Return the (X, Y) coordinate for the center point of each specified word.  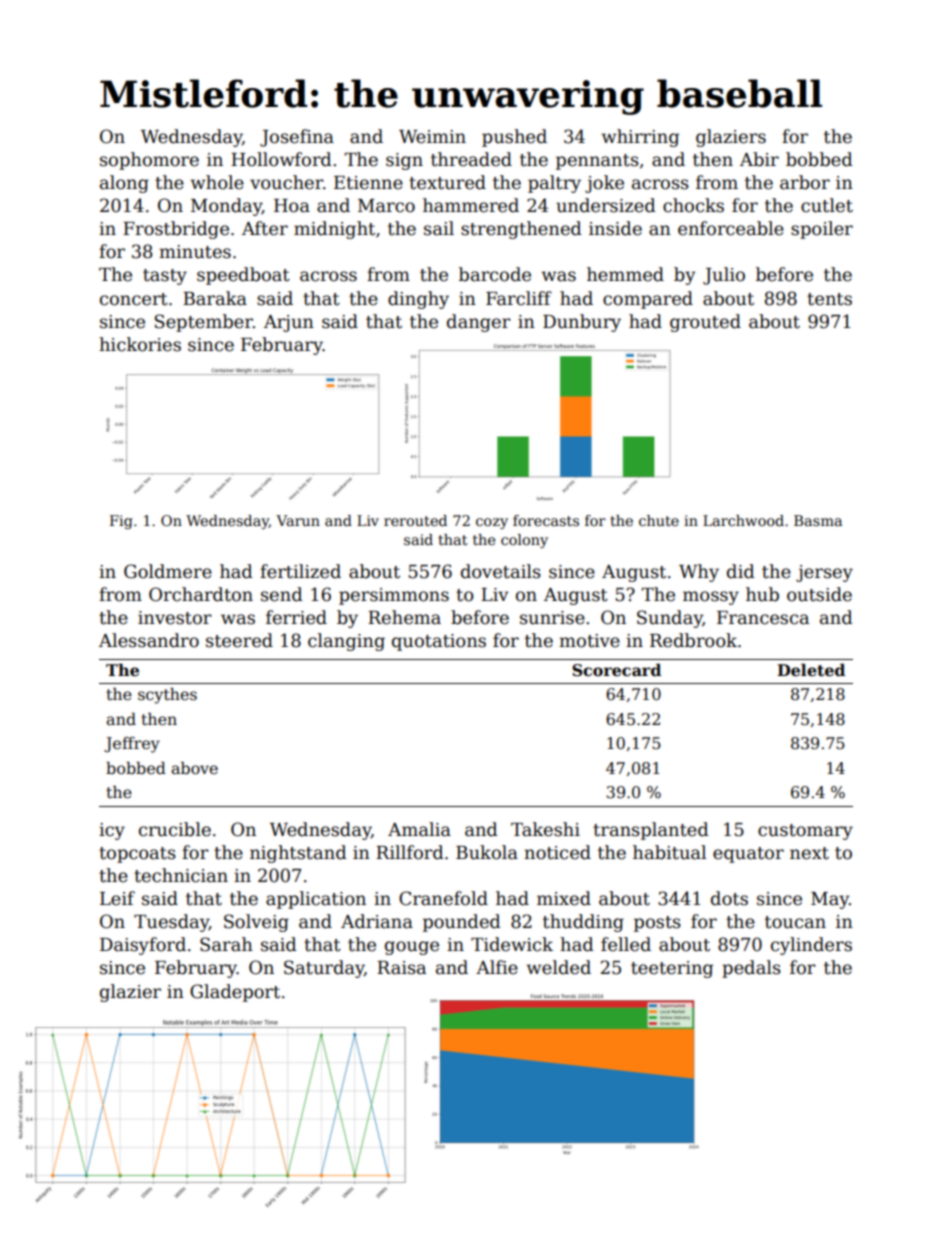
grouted (705, 323)
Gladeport (235, 993)
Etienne (368, 183)
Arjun (289, 323)
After (265, 228)
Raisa (401, 968)
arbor (805, 182)
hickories (140, 344)
